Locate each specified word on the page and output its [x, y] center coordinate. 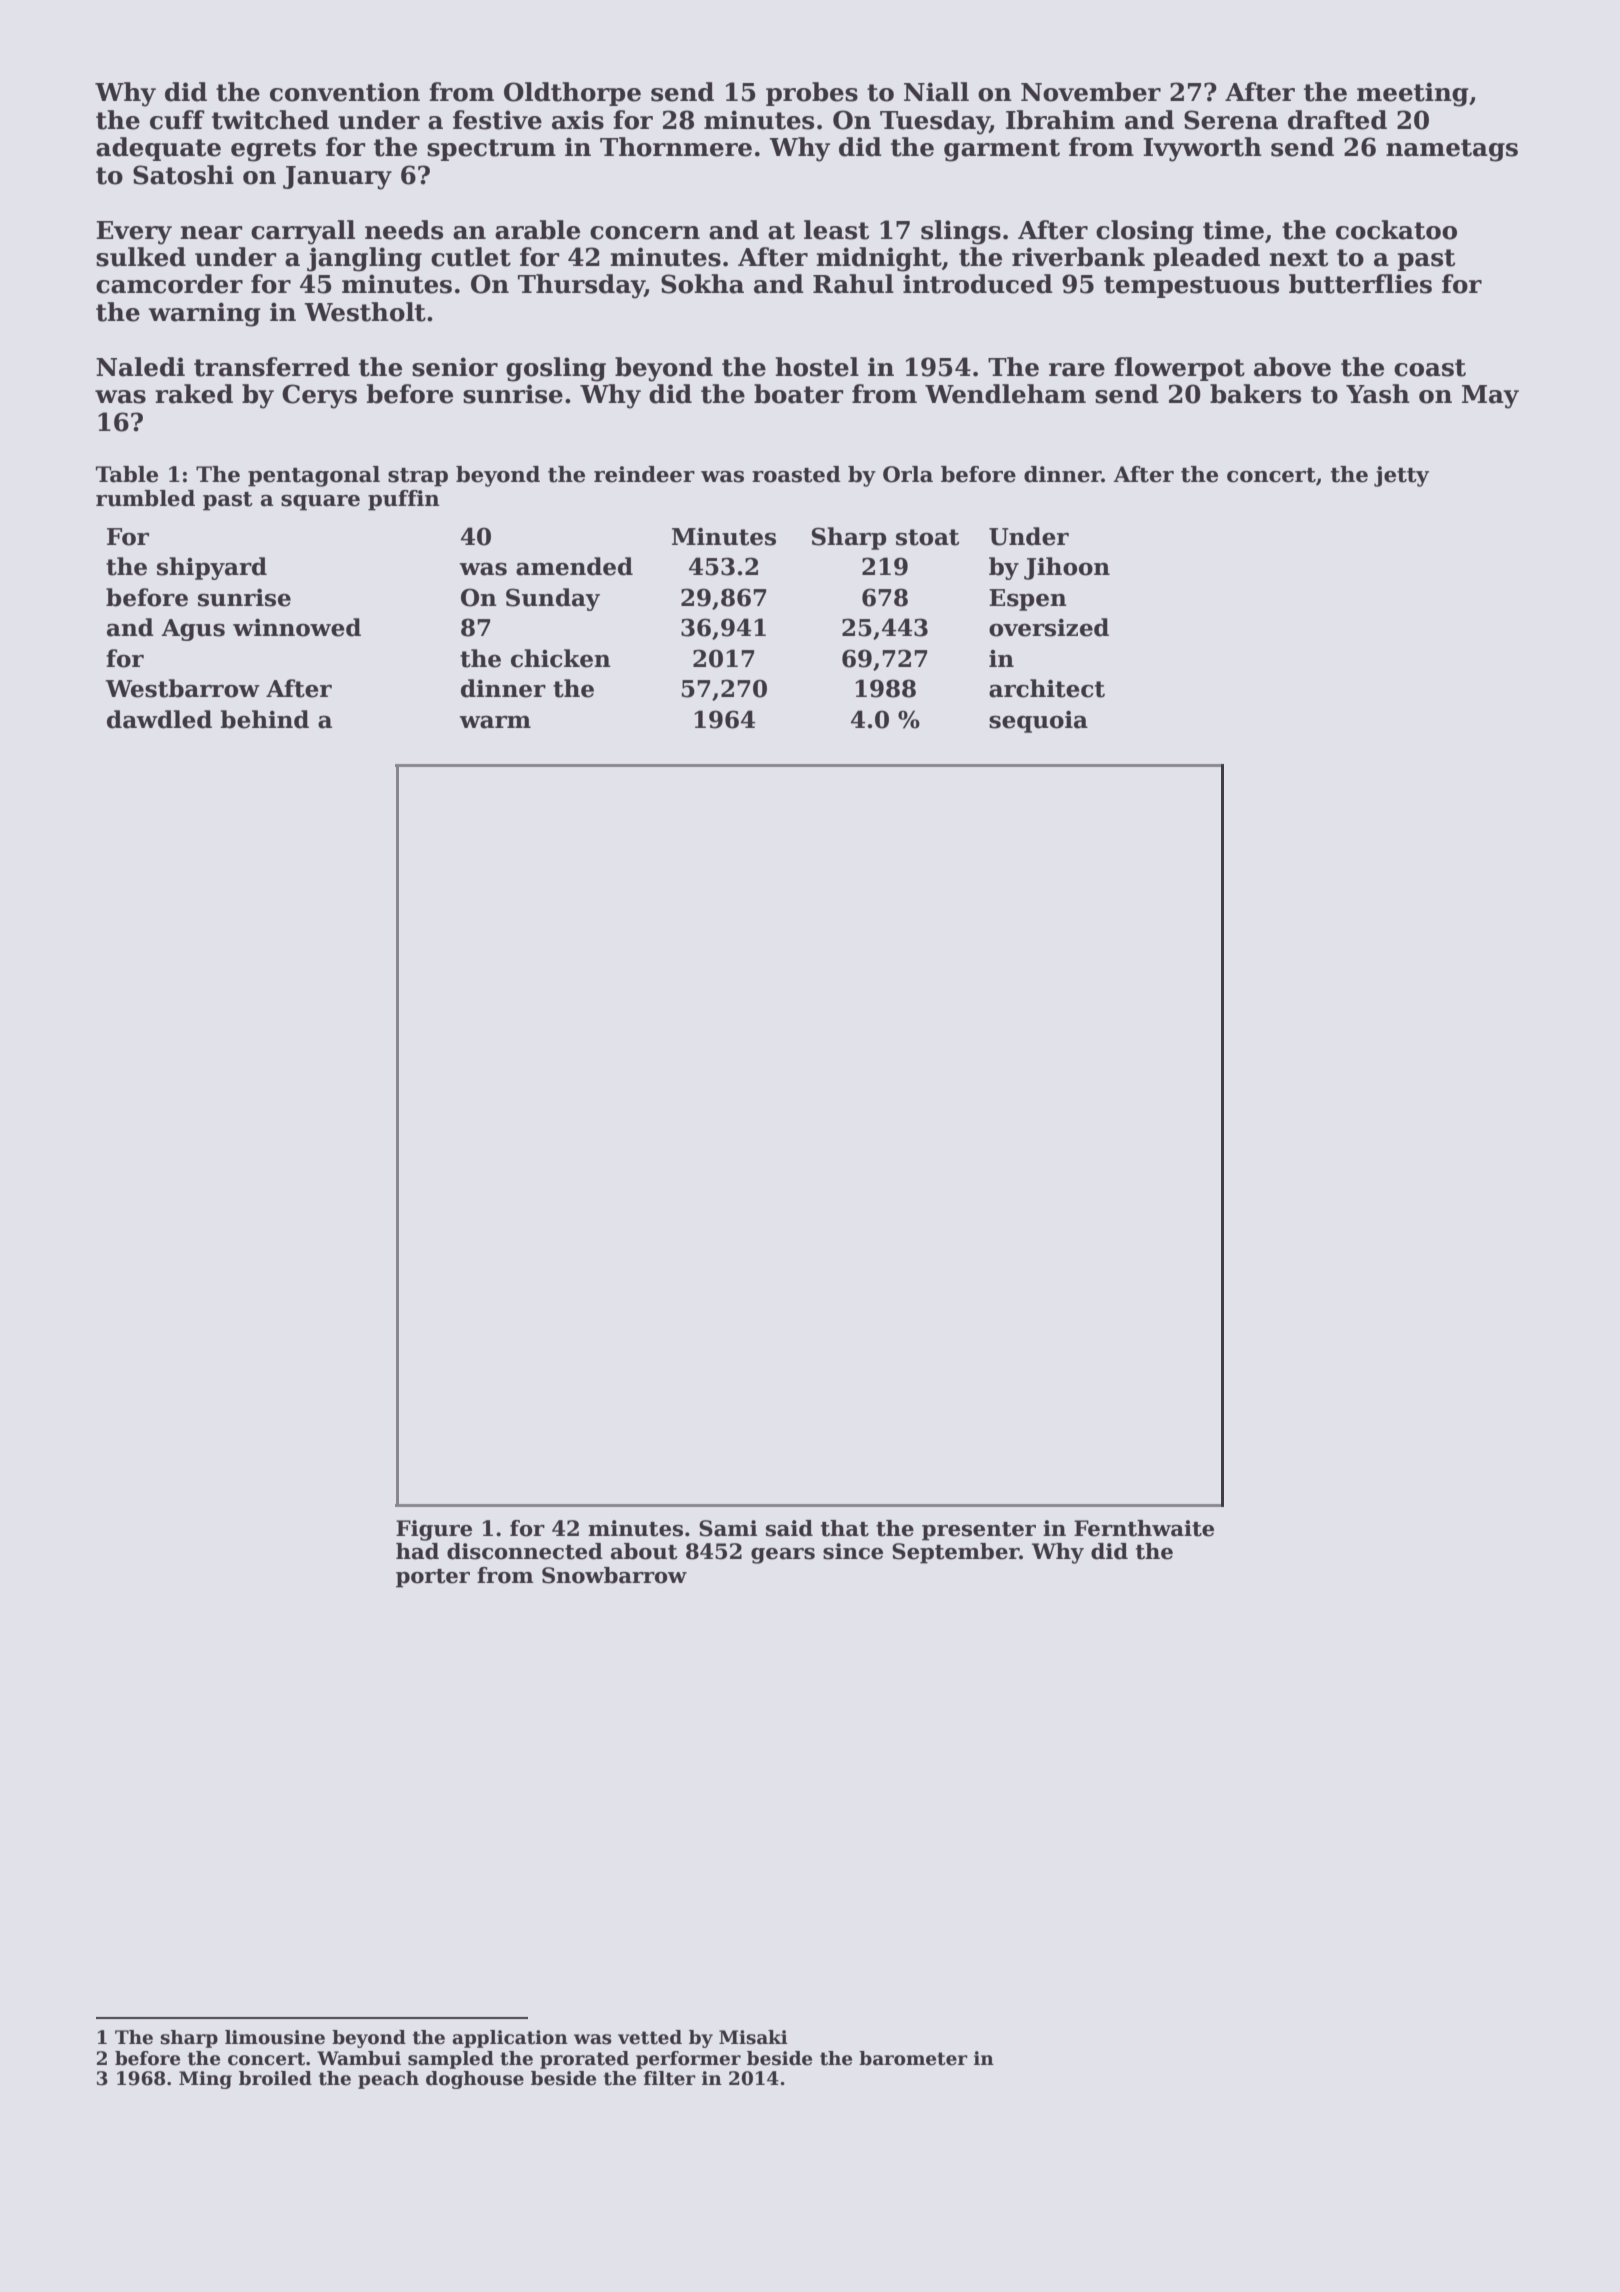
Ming [205, 2080]
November [1091, 92]
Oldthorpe [572, 94]
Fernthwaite [1144, 1528]
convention [345, 92]
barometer [913, 2058]
